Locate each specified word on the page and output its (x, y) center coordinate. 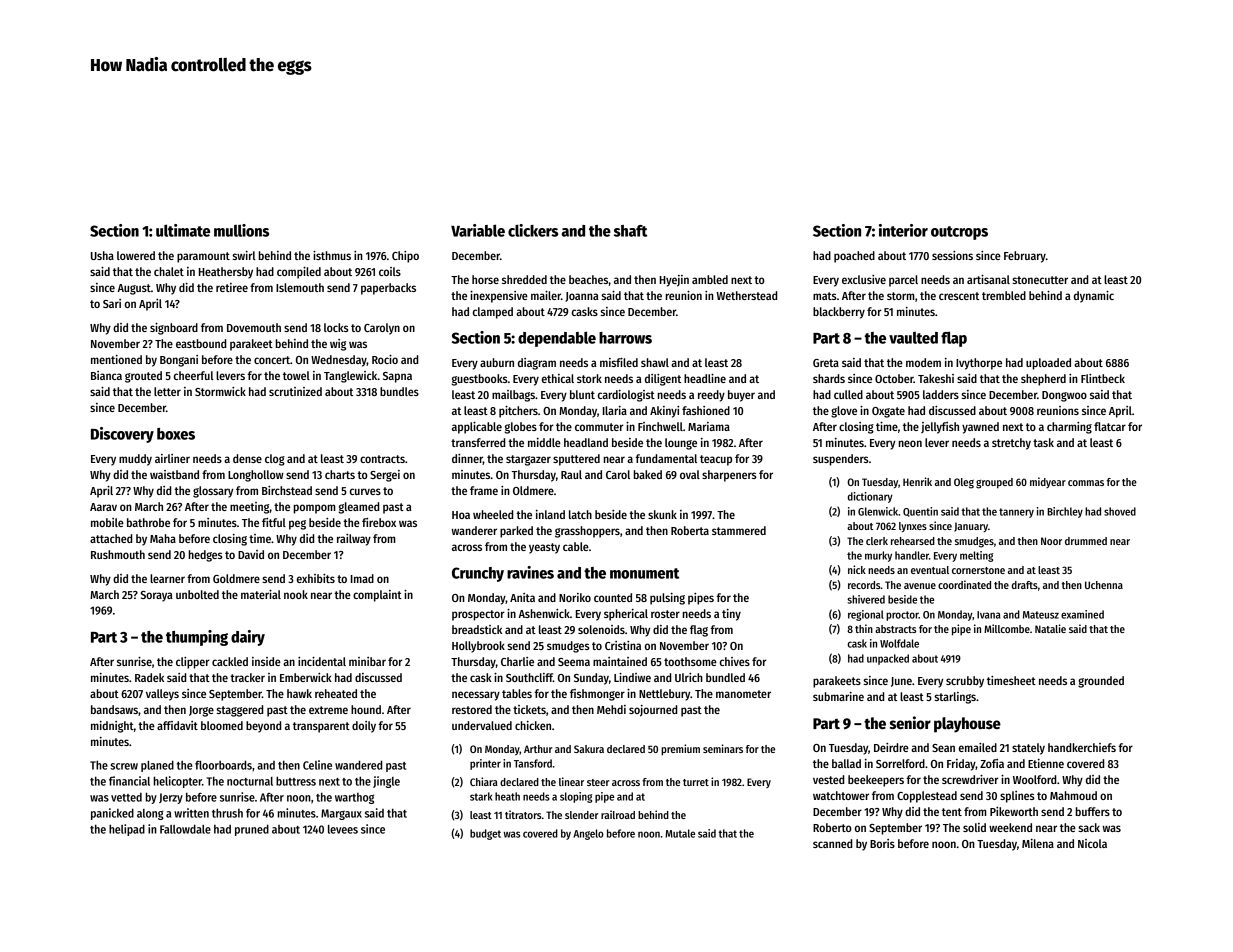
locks (336, 327)
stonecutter (1040, 280)
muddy (135, 460)
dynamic (1094, 297)
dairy (248, 638)
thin (864, 628)
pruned (252, 830)
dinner (467, 459)
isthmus (332, 255)
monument (644, 573)
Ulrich (689, 677)
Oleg (964, 483)
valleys (162, 695)
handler (912, 555)
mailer (546, 295)
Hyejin (674, 281)
